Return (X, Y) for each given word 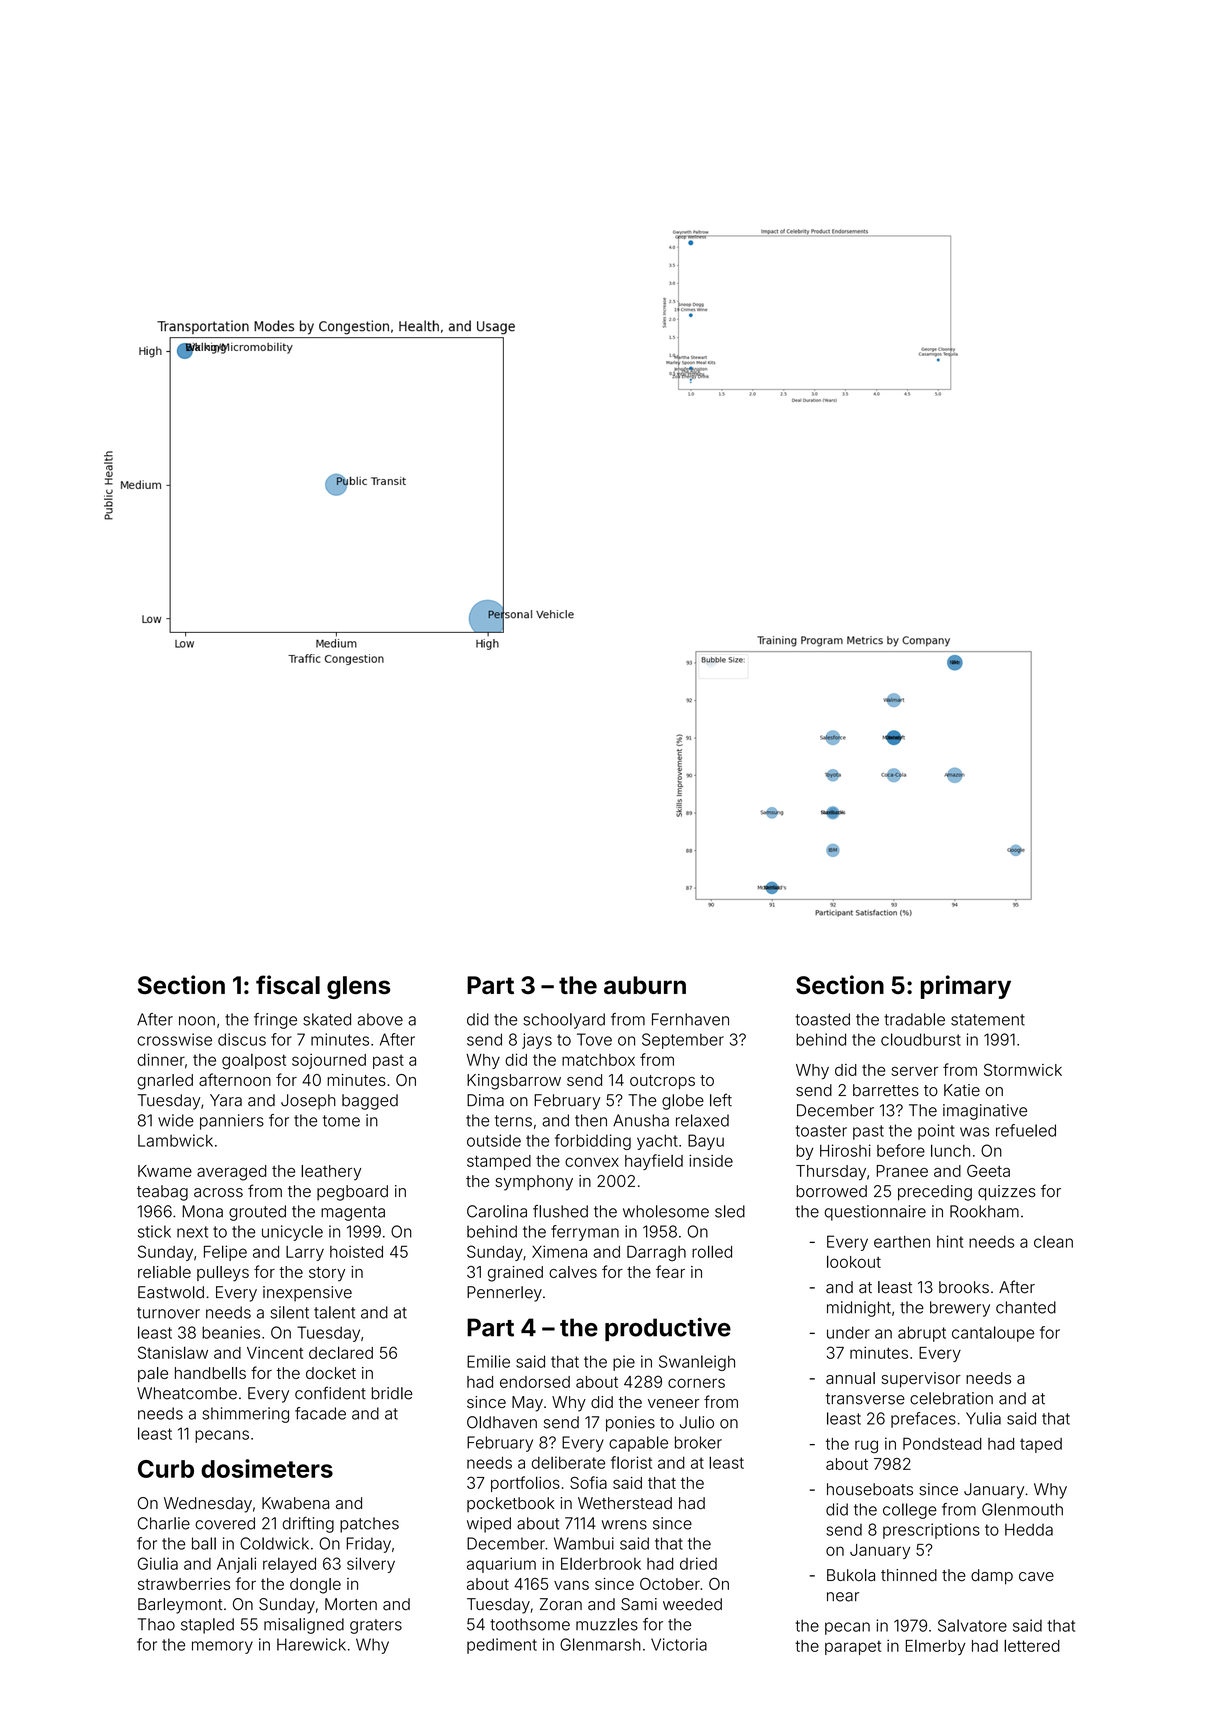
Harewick (311, 1644)
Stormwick (1023, 1069)
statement (988, 1020)
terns (513, 1121)
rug (866, 1446)
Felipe (225, 1253)
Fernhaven (690, 1019)
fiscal (288, 984)
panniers (232, 1122)
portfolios (525, 1484)
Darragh (656, 1253)
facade (320, 1413)
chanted (1026, 1307)
